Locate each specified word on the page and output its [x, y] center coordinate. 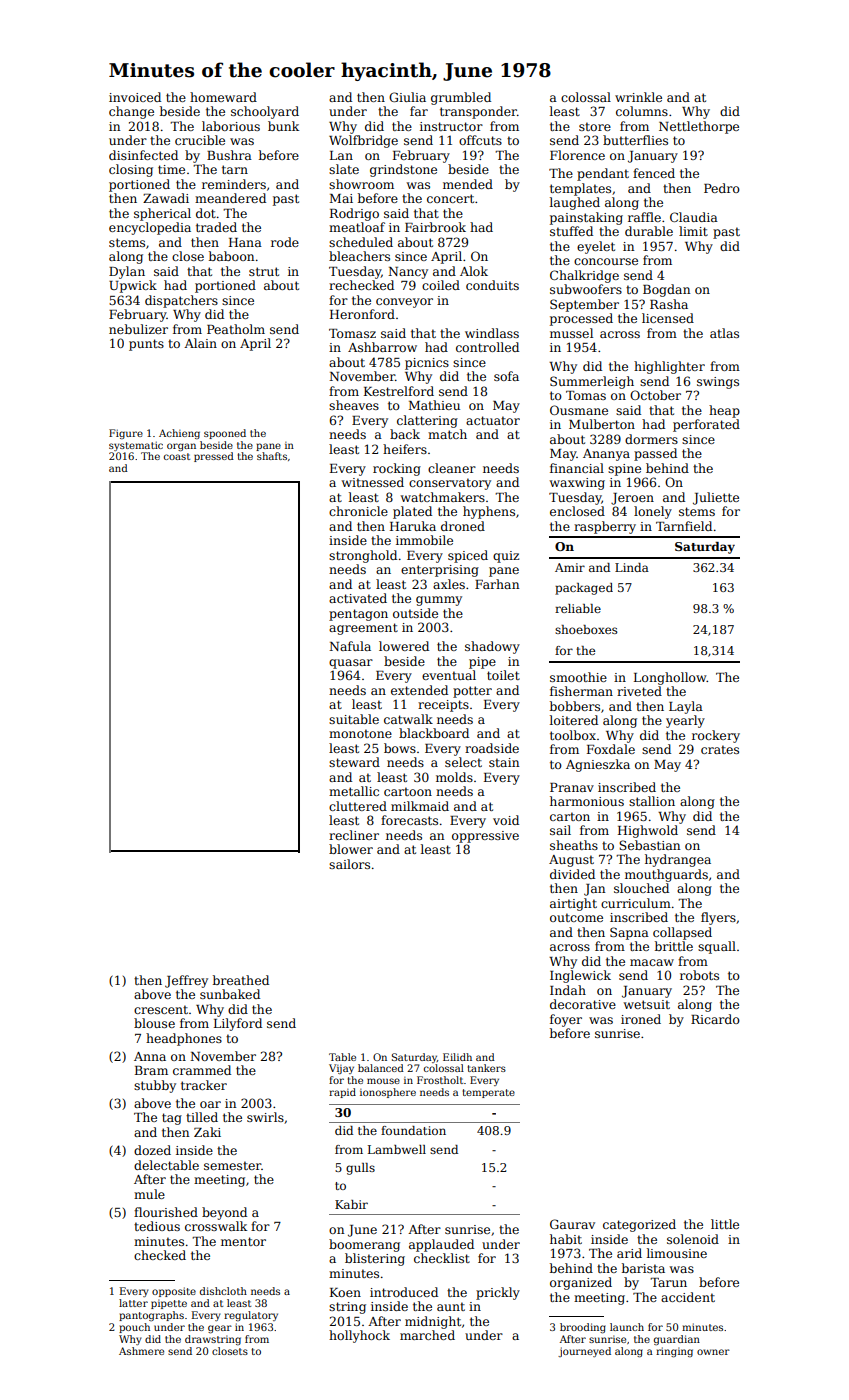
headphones [184, 1039]
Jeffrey [186, 981]
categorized [639, 1225]
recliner [354, 835]
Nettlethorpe [699, 127]
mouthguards [666, 875]
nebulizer [138, 329]
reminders [234, 184]
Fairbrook [435, 227]
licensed [668, 318]
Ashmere [141, 1351]
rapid [342, 1093]
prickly [498, 1293]
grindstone [403, 170]
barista [643, 1268]
